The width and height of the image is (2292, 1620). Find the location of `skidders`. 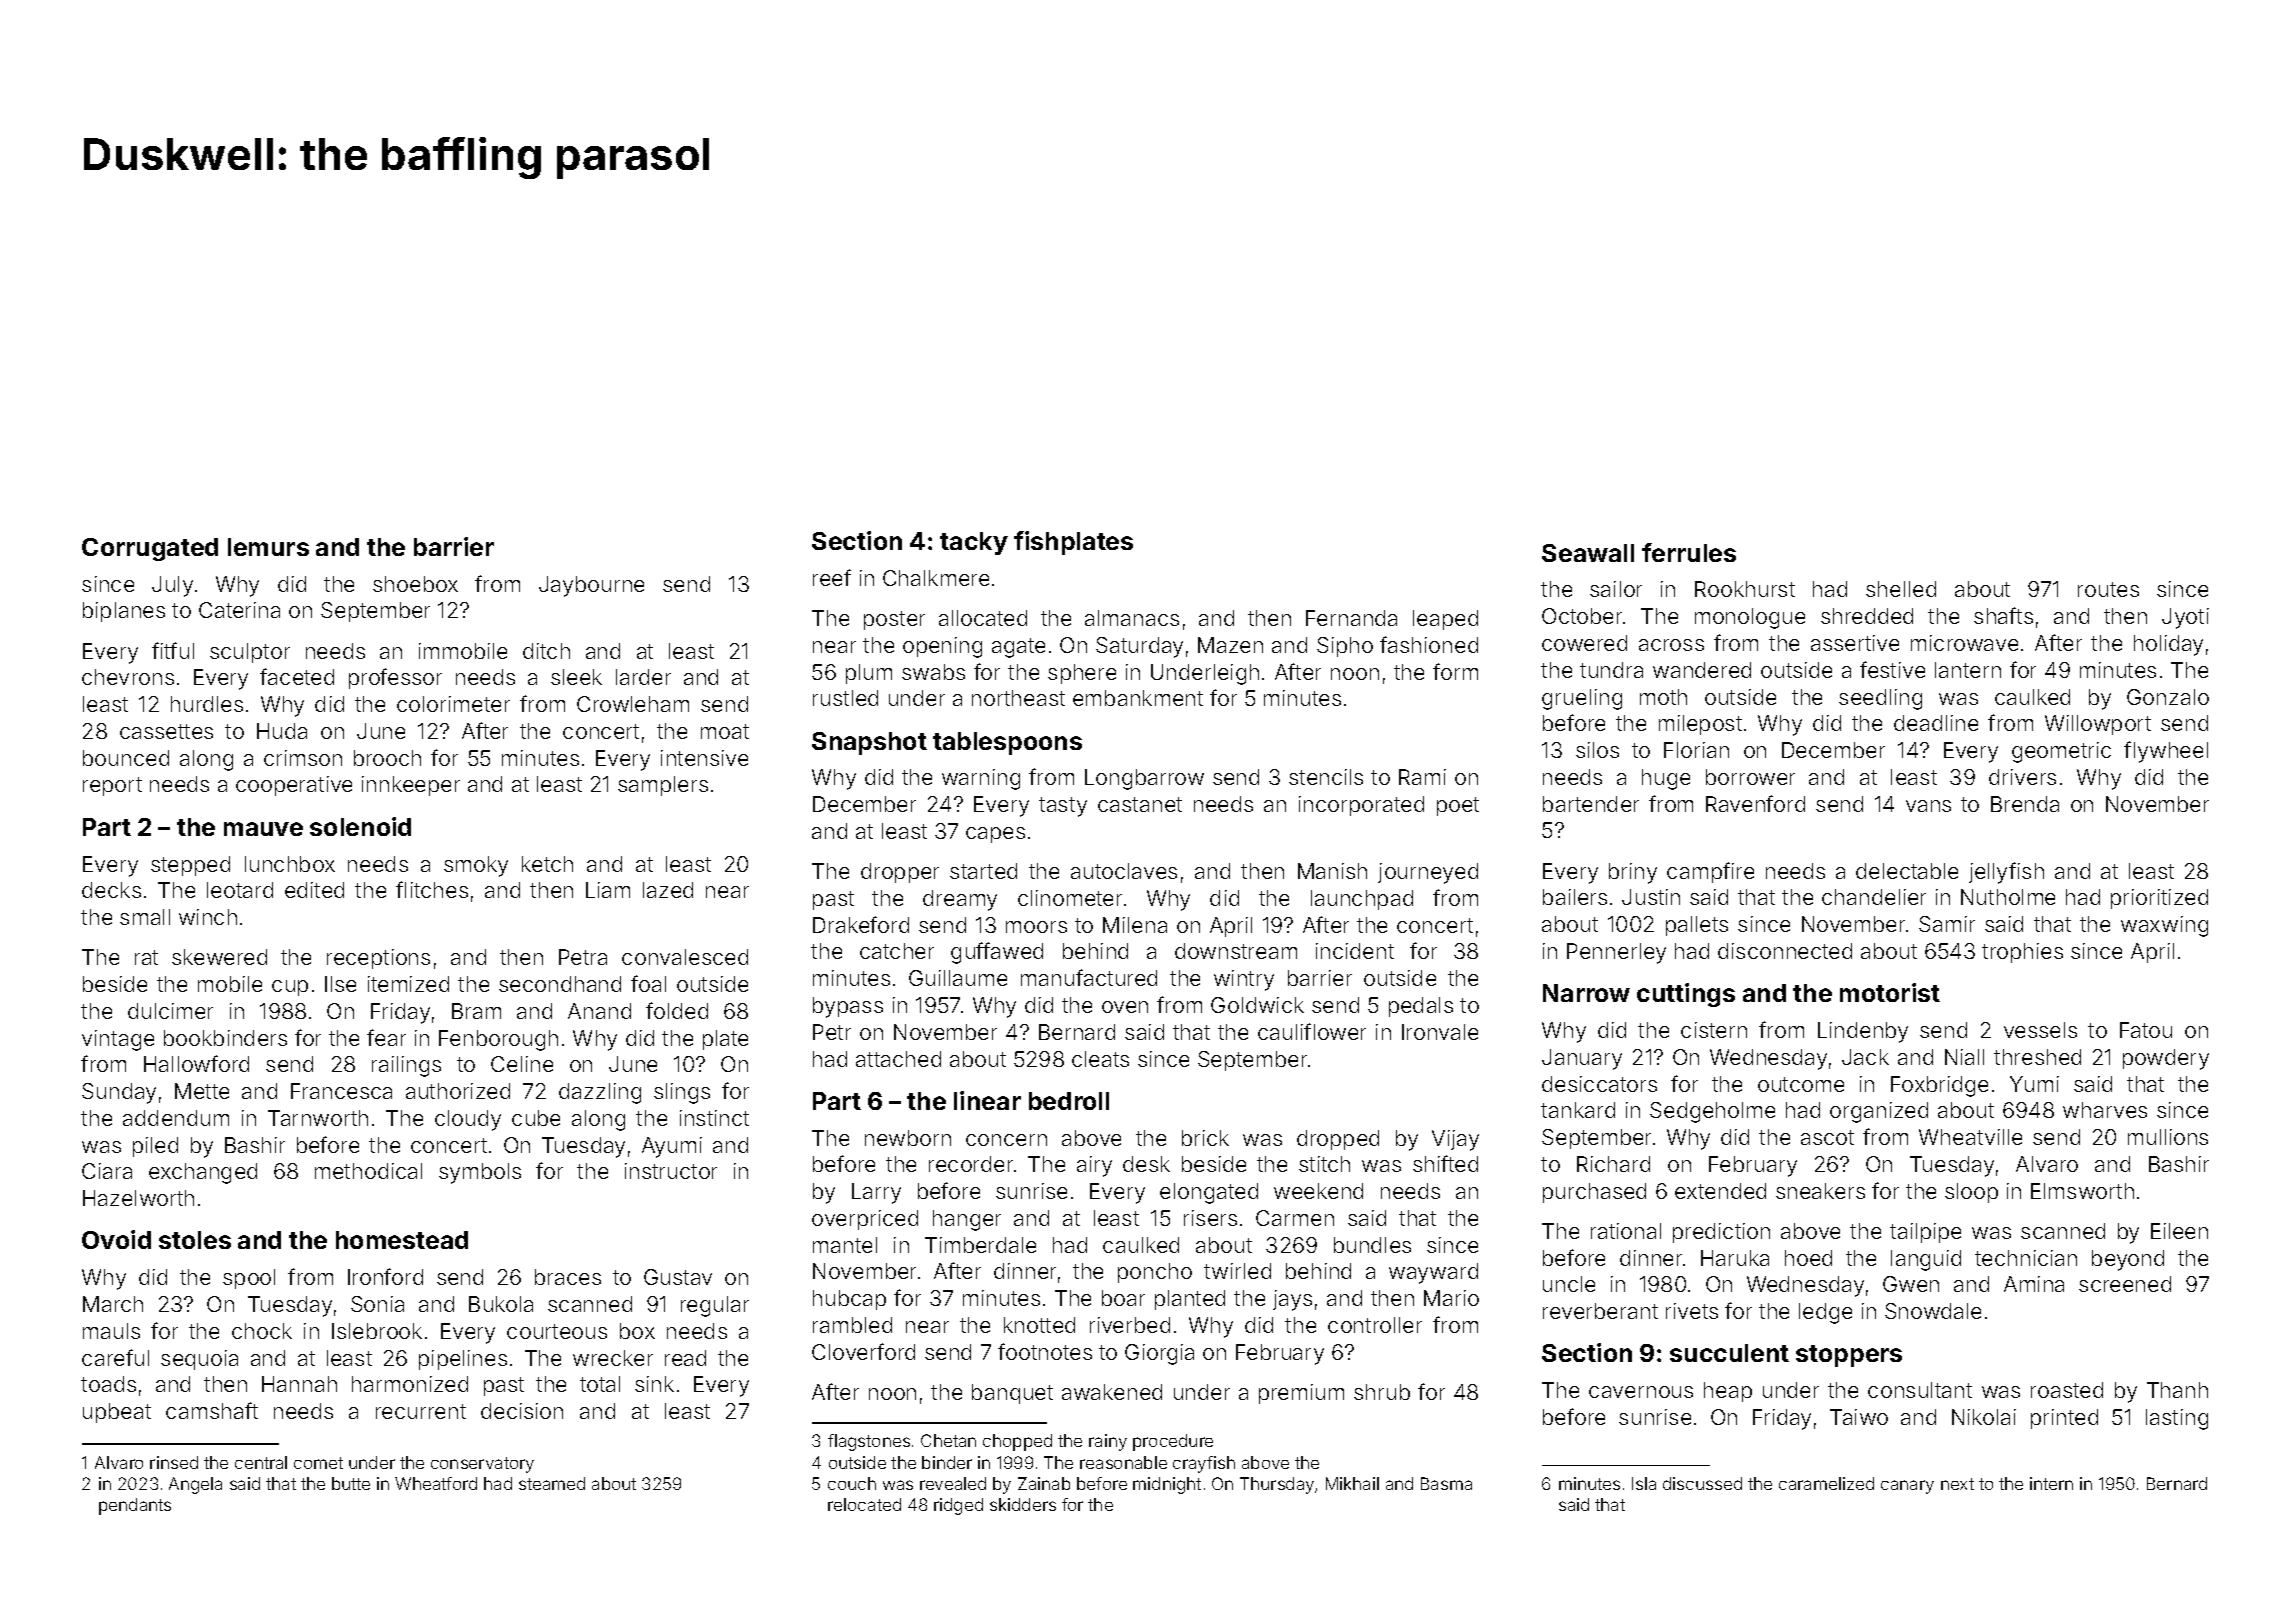

skidders is located at coordinates (1023, 1504).
